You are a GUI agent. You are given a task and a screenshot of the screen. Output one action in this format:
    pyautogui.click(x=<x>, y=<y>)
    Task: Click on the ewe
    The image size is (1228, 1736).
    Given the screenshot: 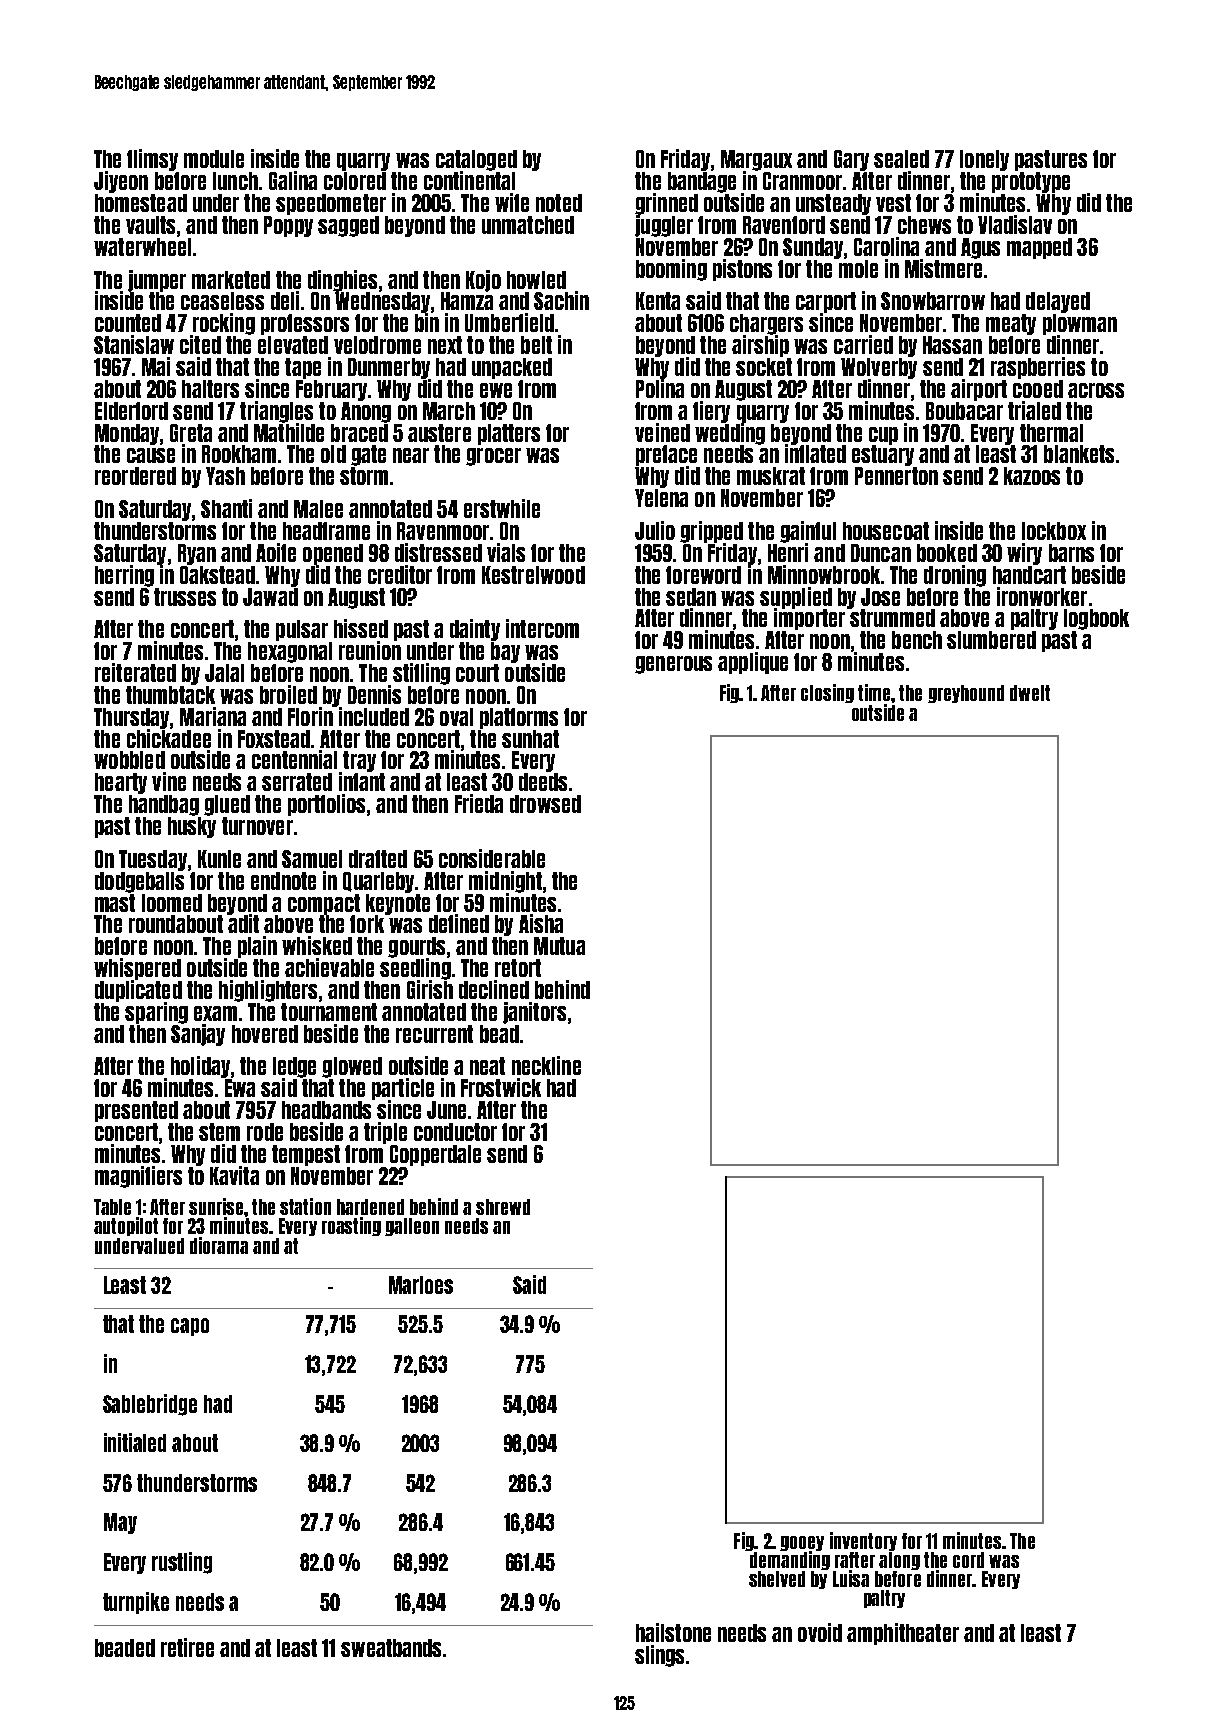 What is the action you would take?
    pyautogui.click(x=496, y=390)
